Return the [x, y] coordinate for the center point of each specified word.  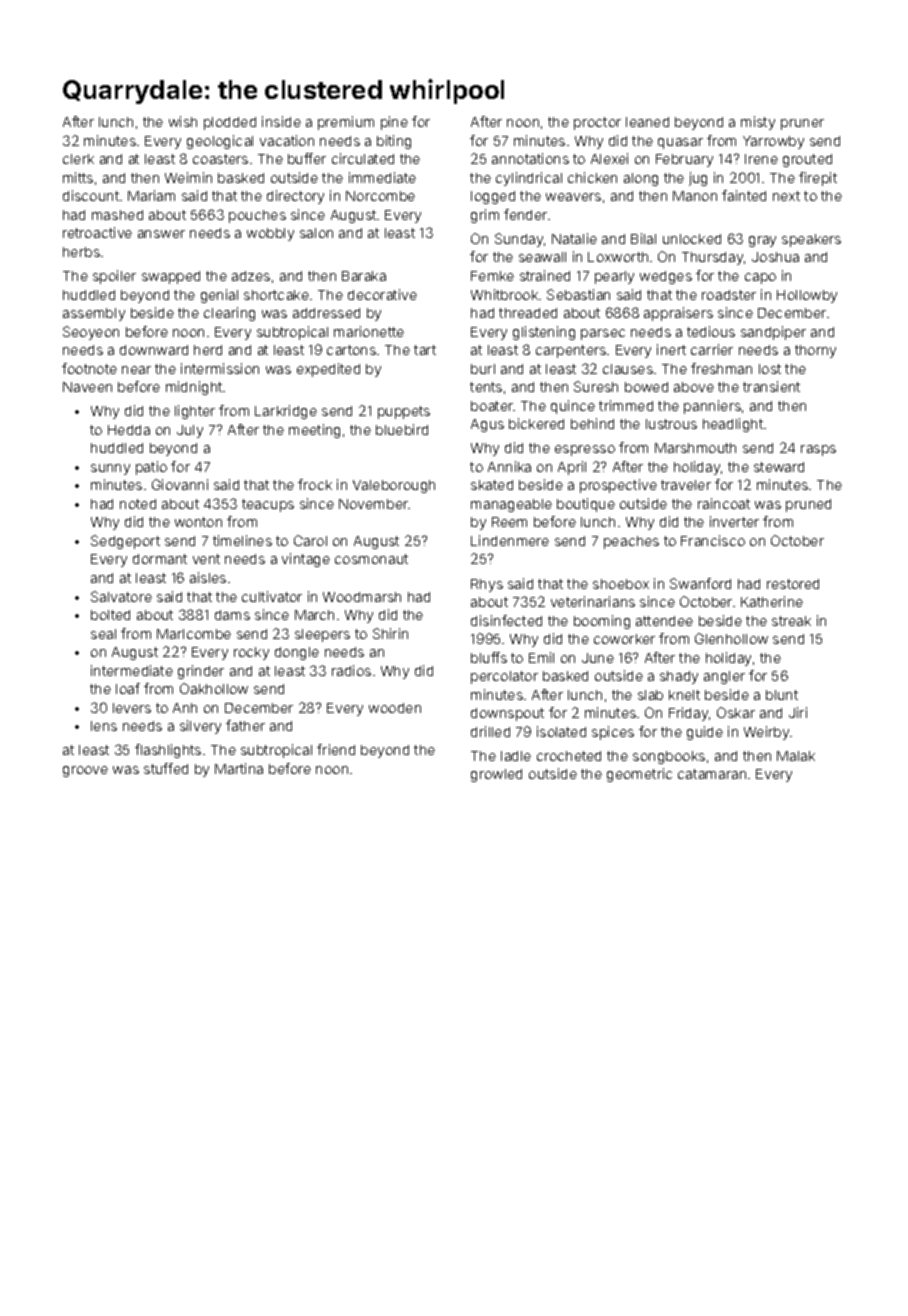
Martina [239, 768]
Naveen [87, 387]
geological [220, 142]
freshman [721, 368]
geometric [639, 775]
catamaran [712, 774]
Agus [487, 425]
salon [316, 233]
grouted [807, 160]
